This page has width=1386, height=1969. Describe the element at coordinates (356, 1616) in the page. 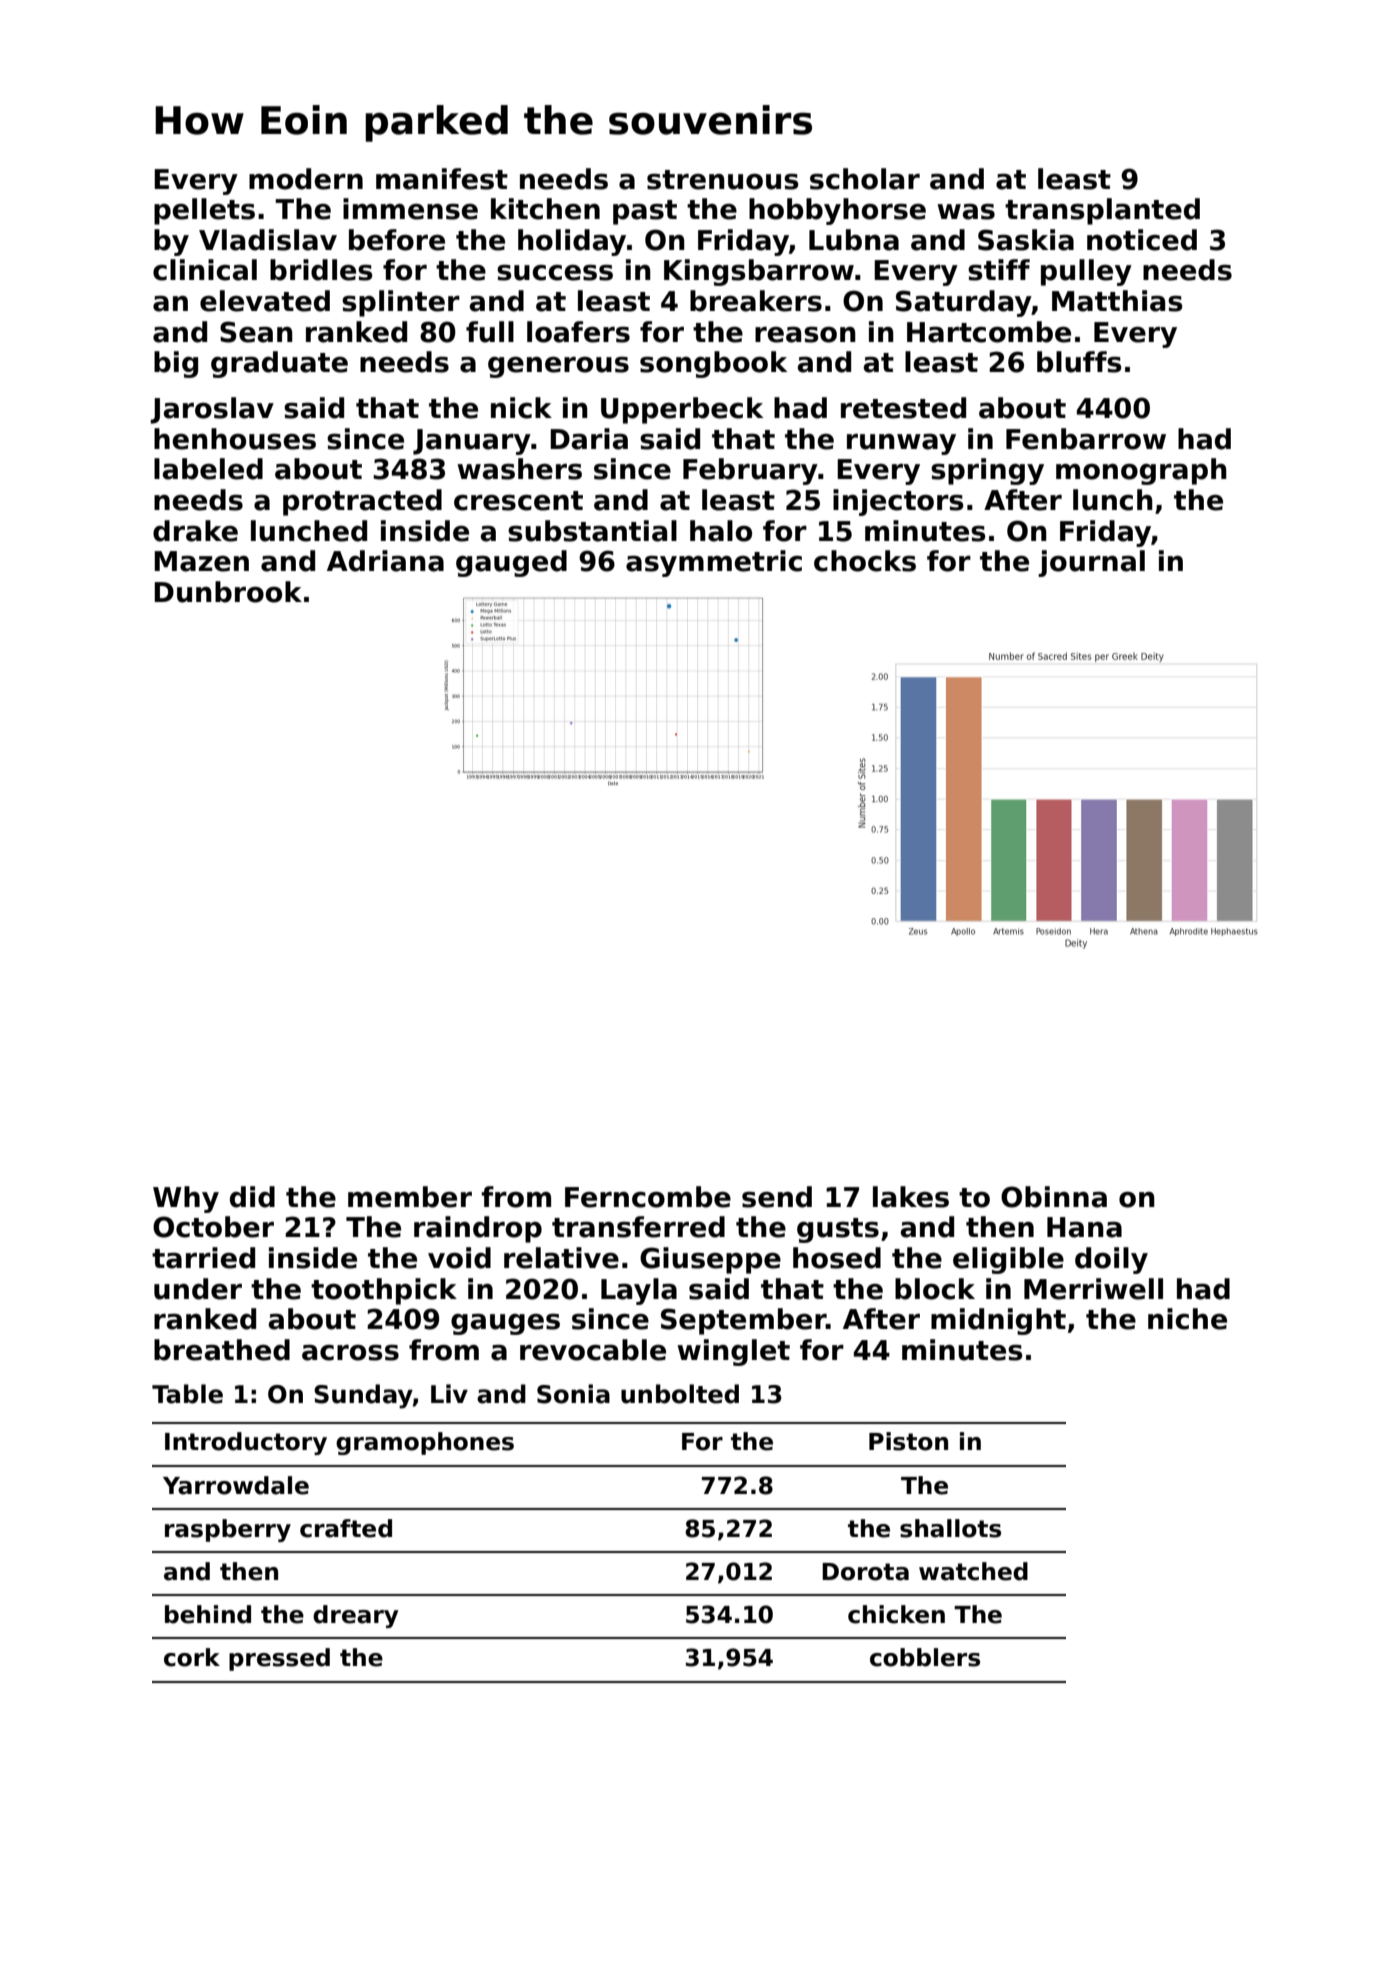

I see `dreary` at that location.
